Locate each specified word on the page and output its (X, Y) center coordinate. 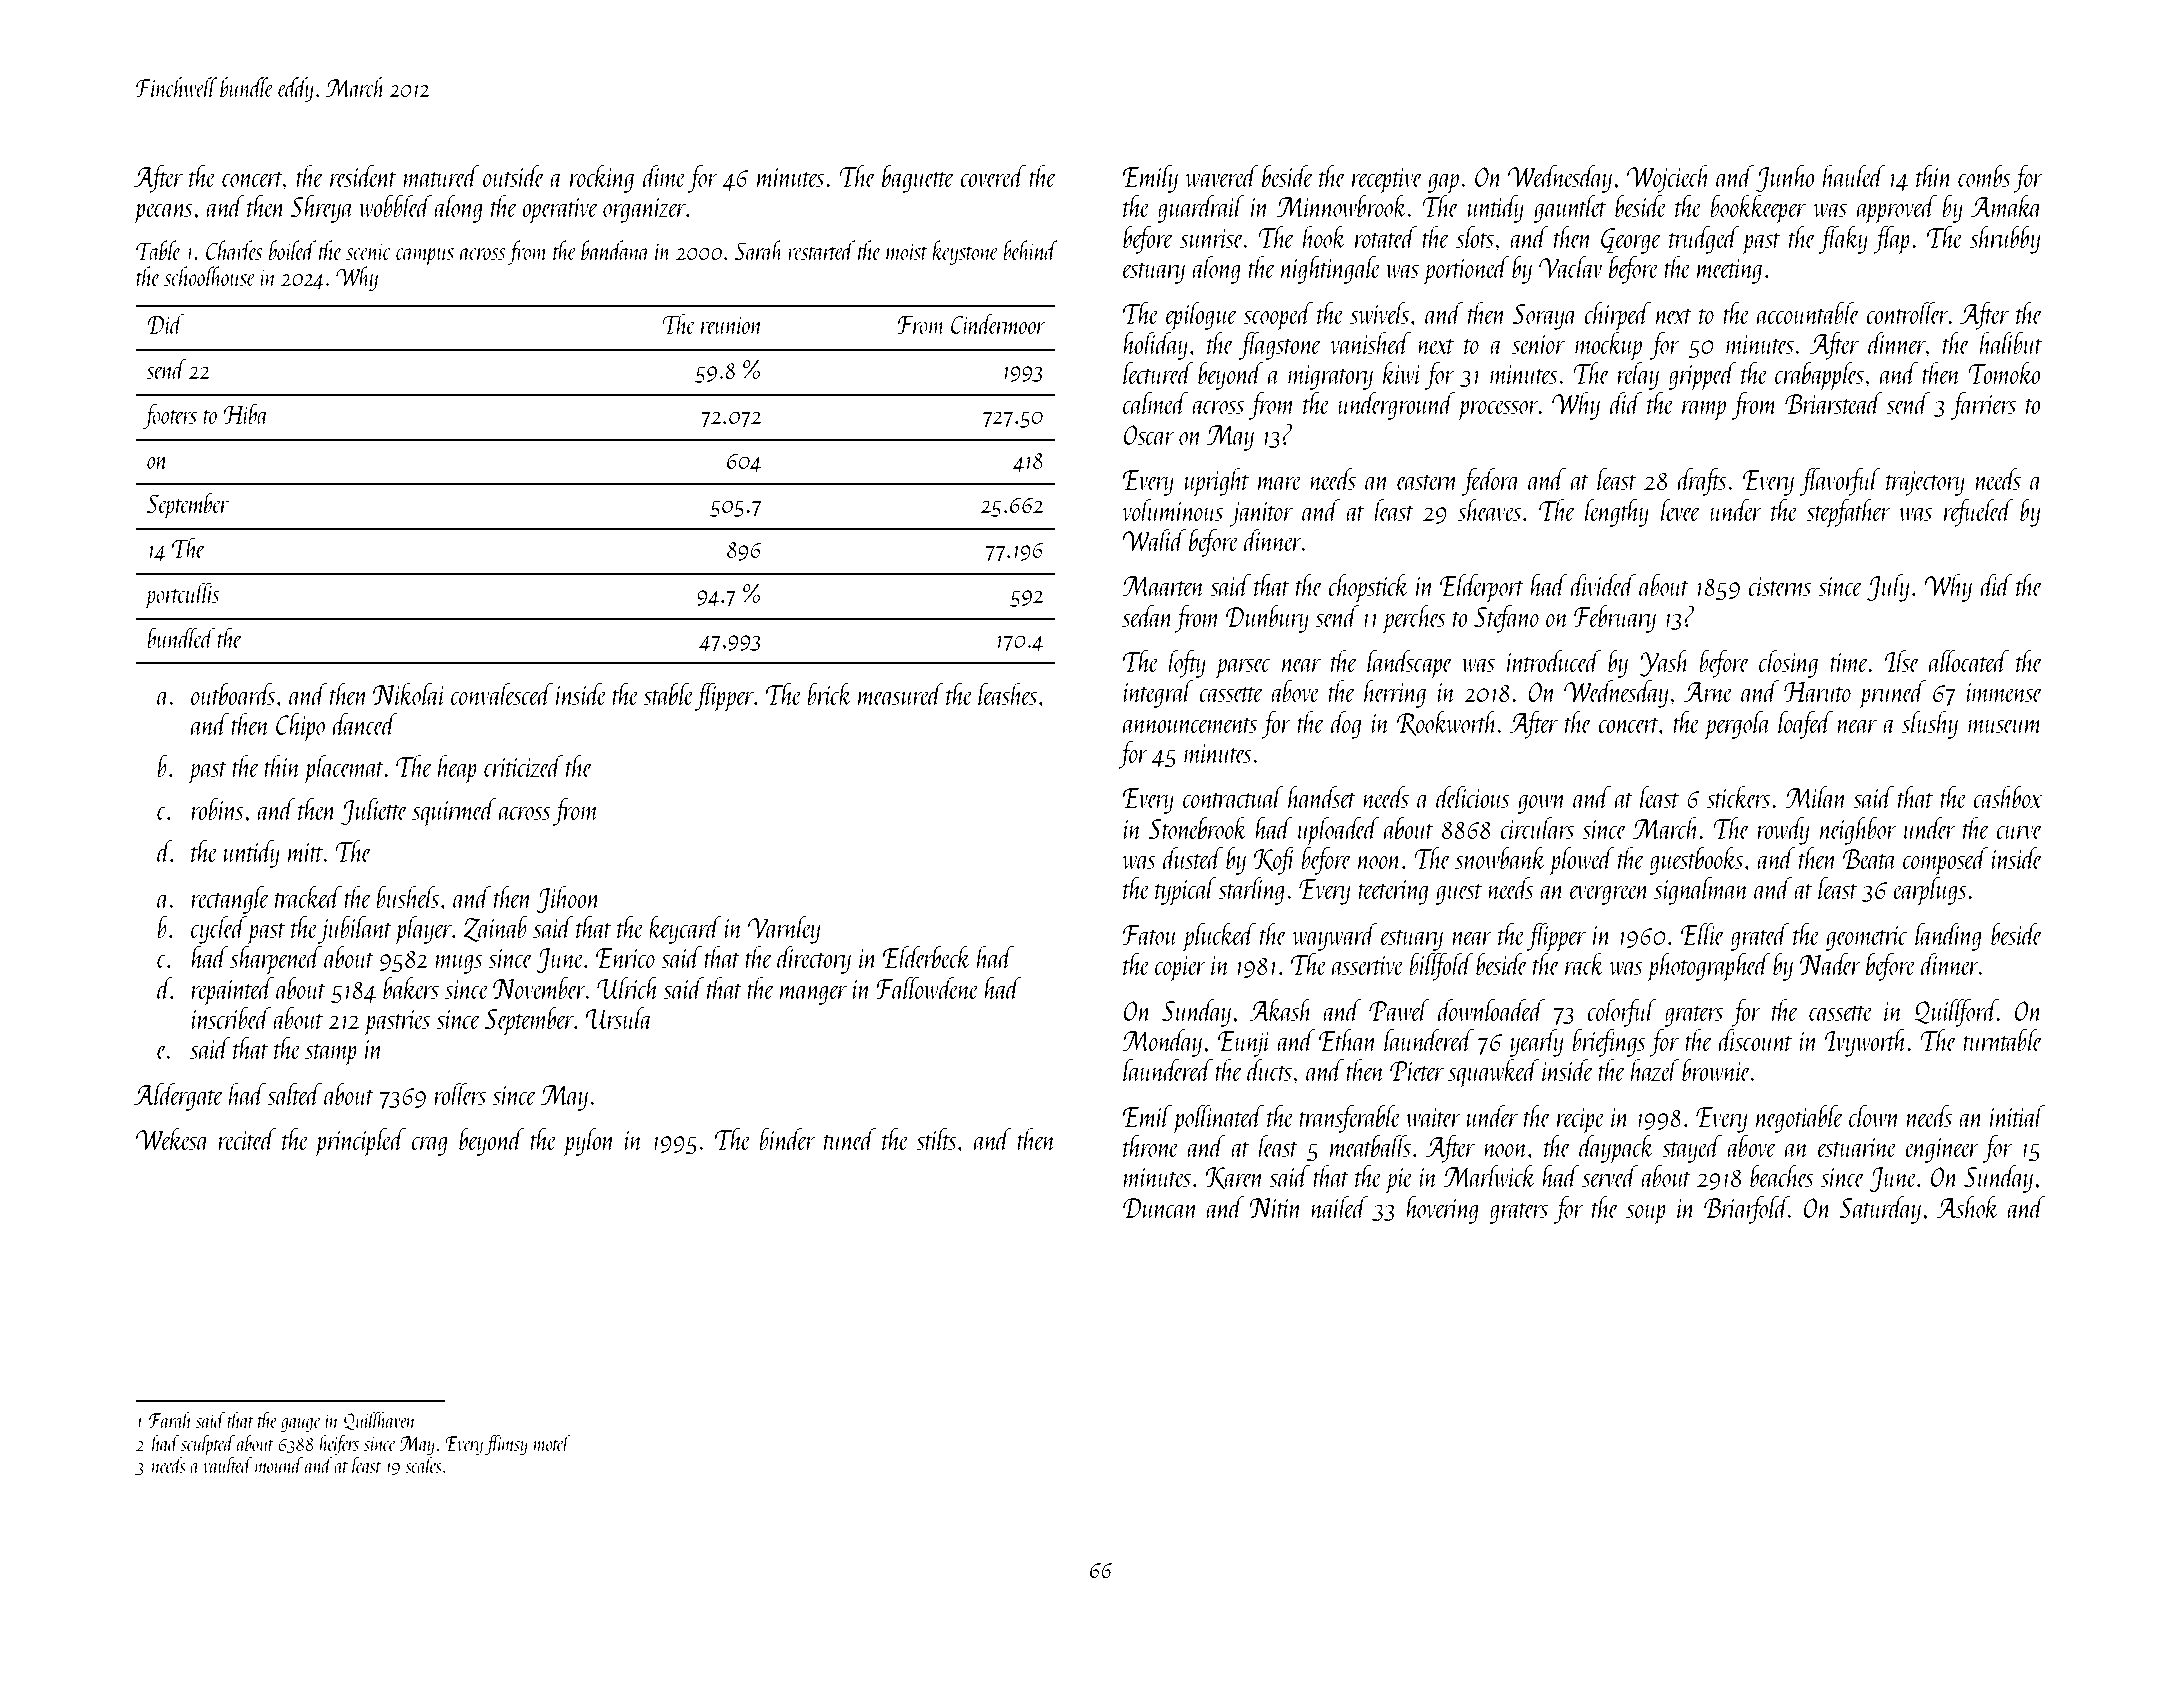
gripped (1702, 376)
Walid (1154, 540)
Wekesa (173, 1139)
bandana (615, 250)
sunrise (1212, 238)
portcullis (182, 595)
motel (552, 1442)
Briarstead (1834, 403)
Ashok (1968, 1207)
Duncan (1161, 1208)
